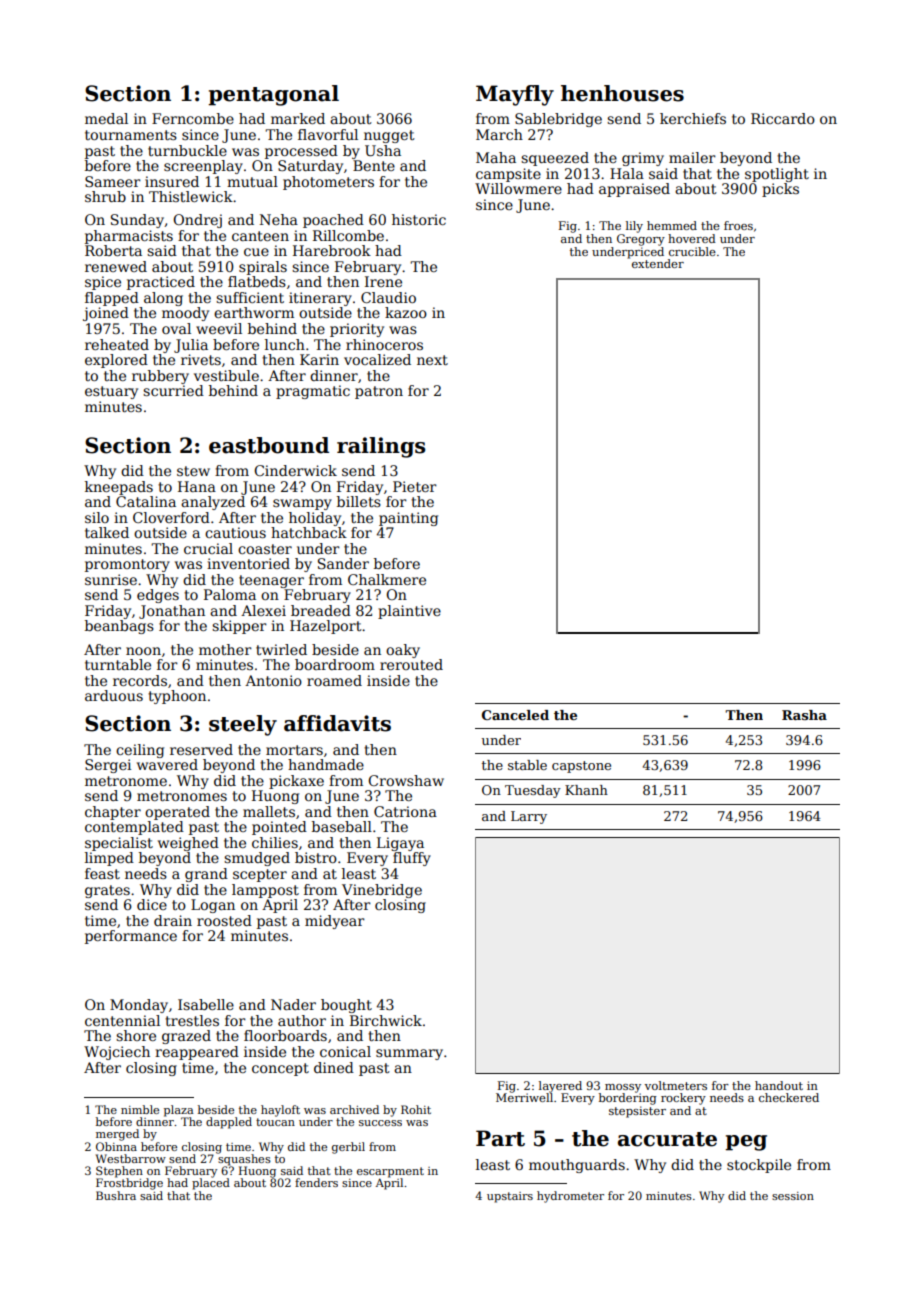 This screenshot has width=924, height=1308. Describe the element at coordinates (783, 118) in the screenshot. I see `Riccardo` at that location.
